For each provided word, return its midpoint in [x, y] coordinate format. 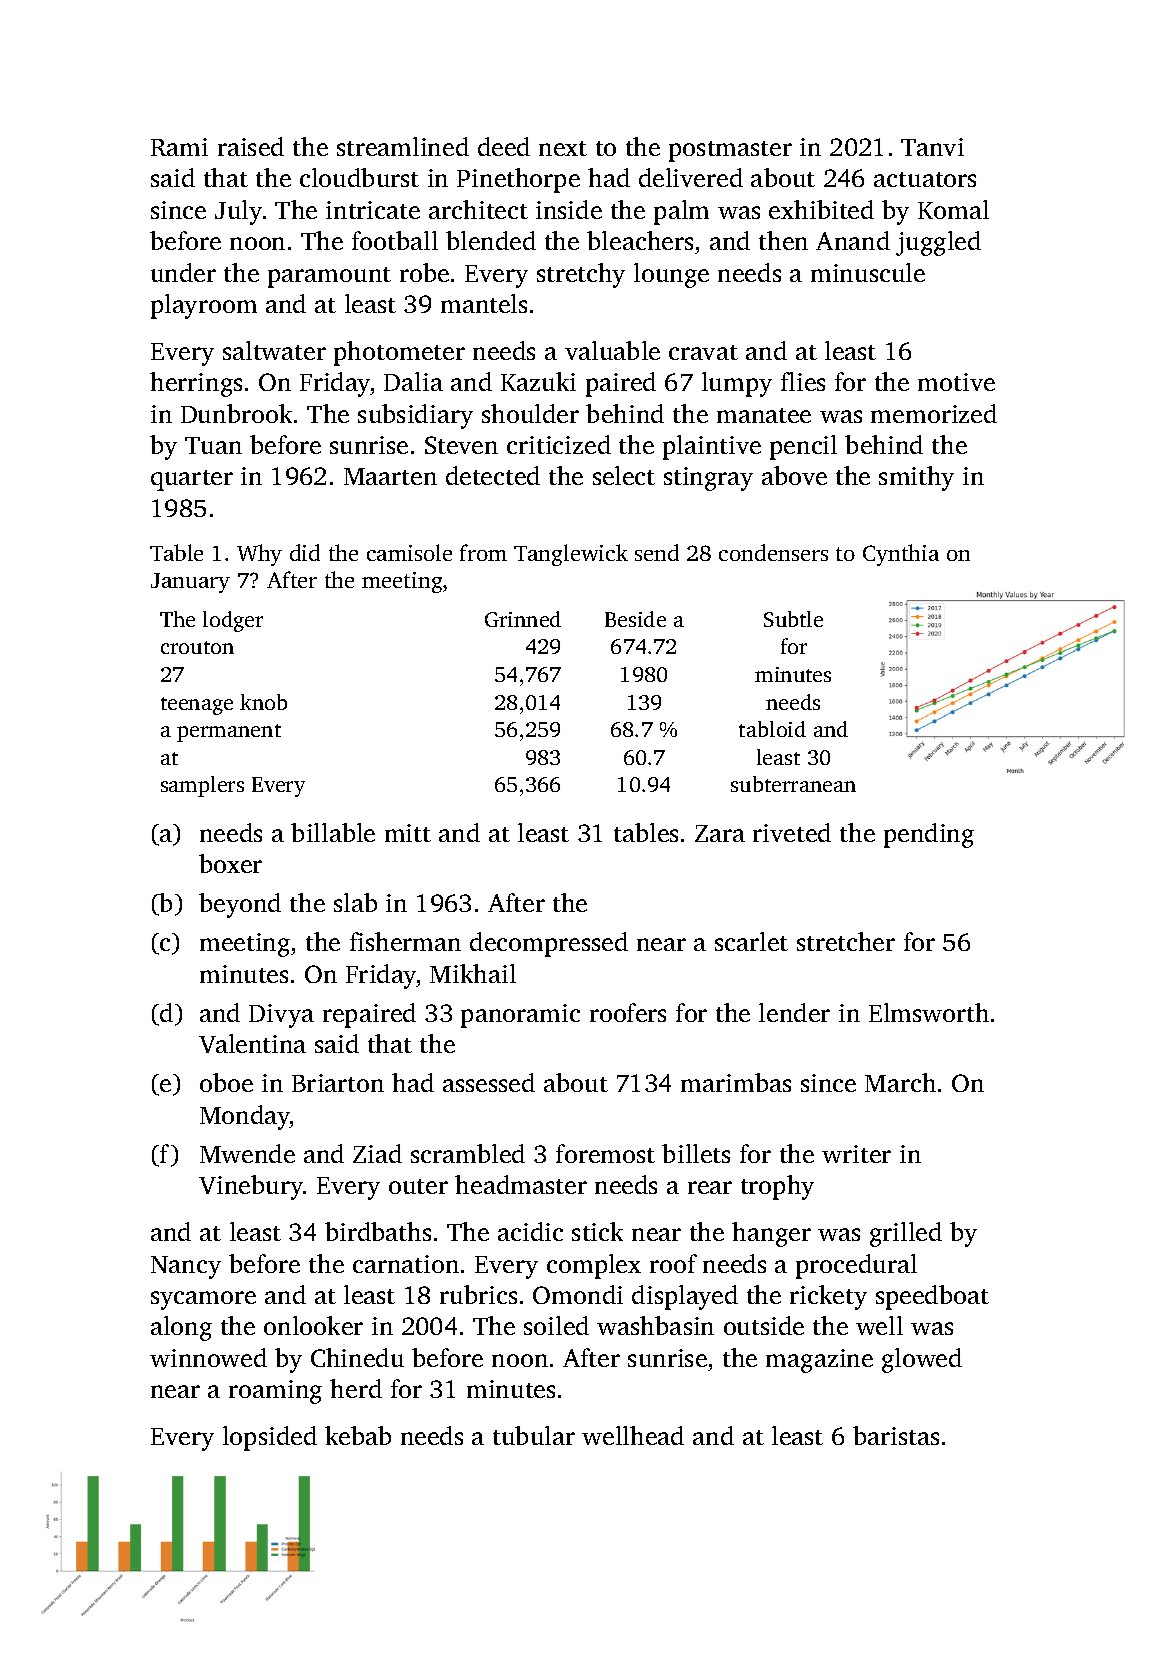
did [305, 552]
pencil [803, 447]
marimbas [736, 1082]
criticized [559, 444]
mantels [484, 303]
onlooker [313, 1325]
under [183, 272]
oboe [226, 1082]
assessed [489, 1082]
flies [803, 381]
